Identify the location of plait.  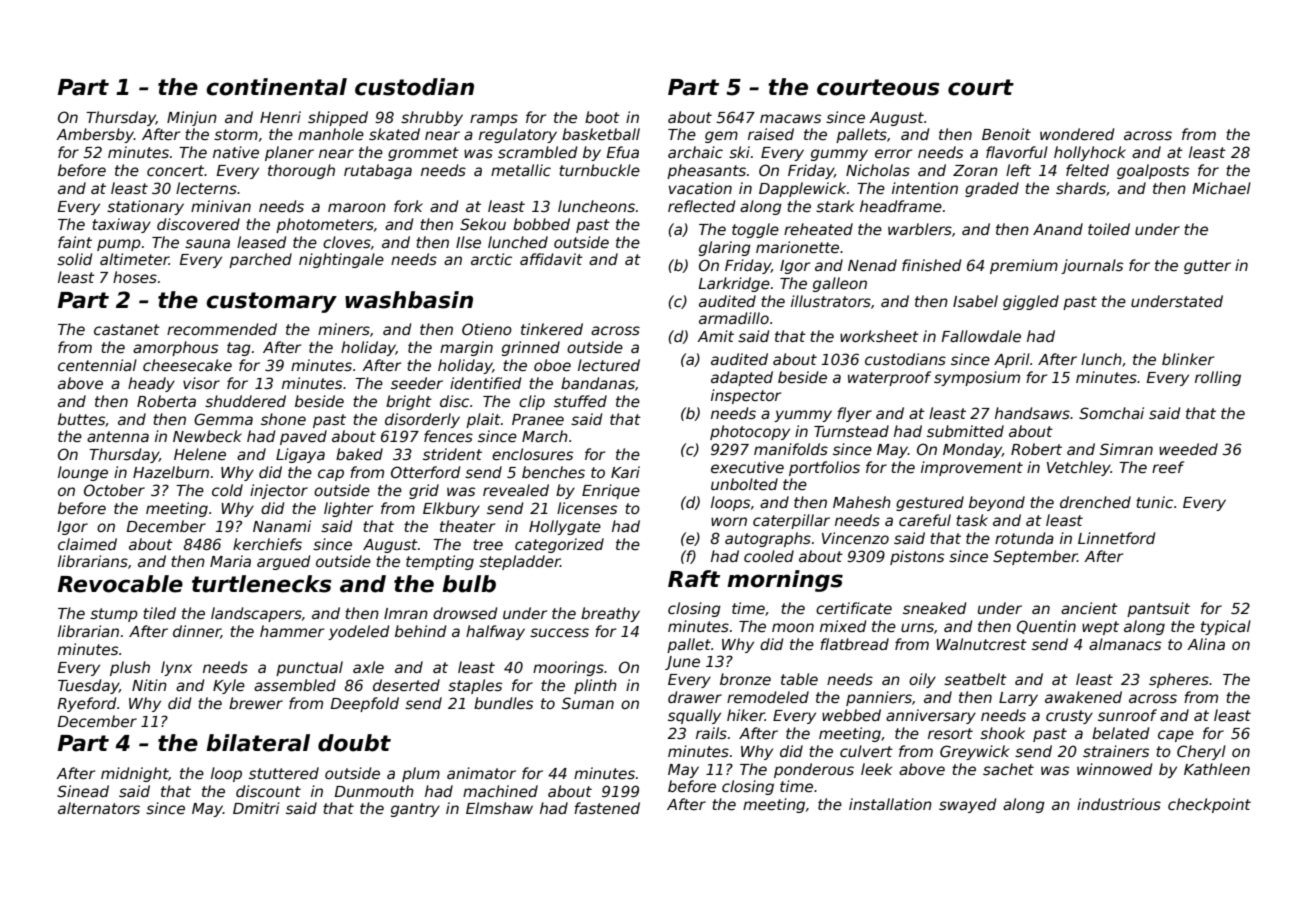
(483, 420).
